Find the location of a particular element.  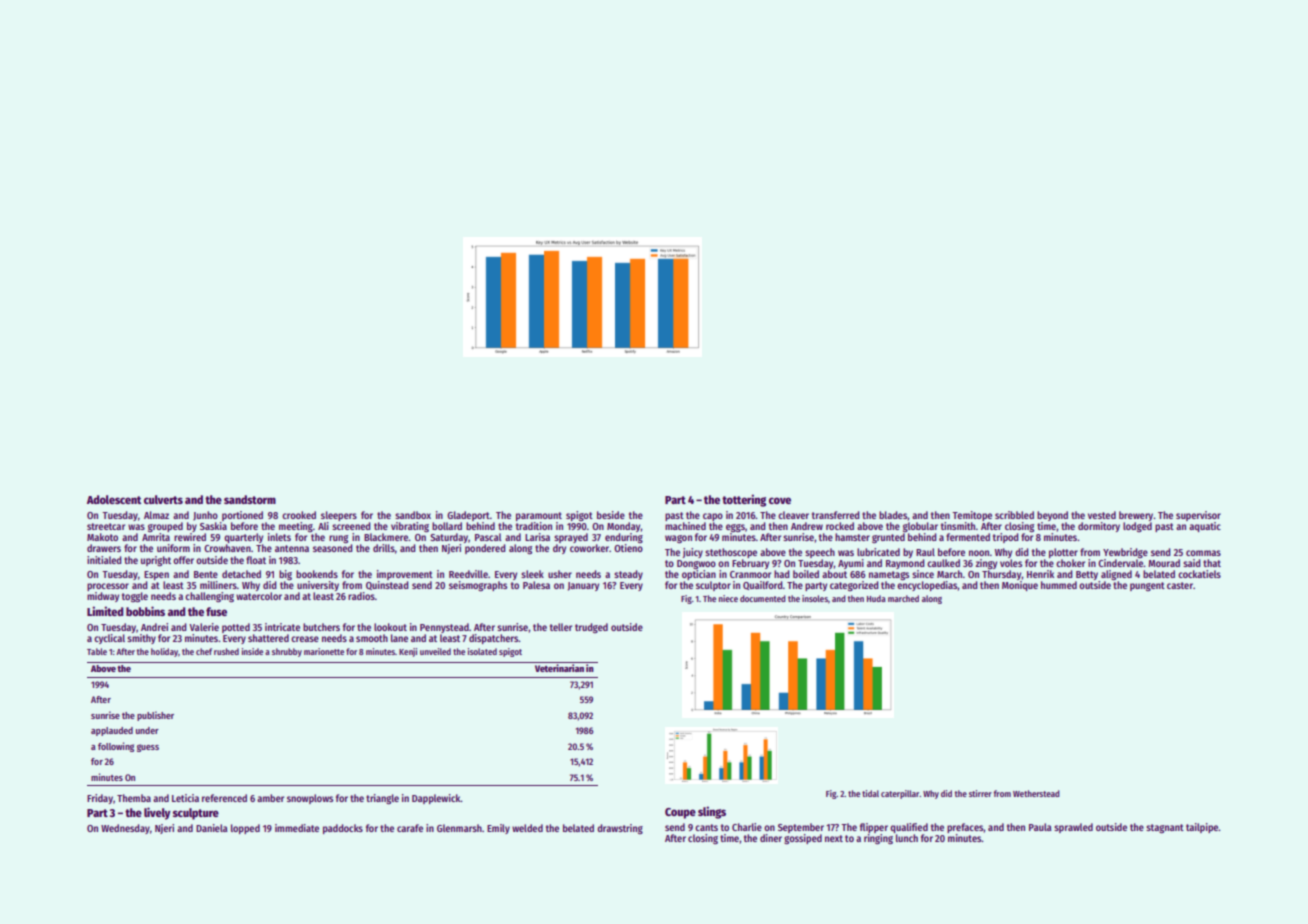

radios is located at coordinates (361, 596).
